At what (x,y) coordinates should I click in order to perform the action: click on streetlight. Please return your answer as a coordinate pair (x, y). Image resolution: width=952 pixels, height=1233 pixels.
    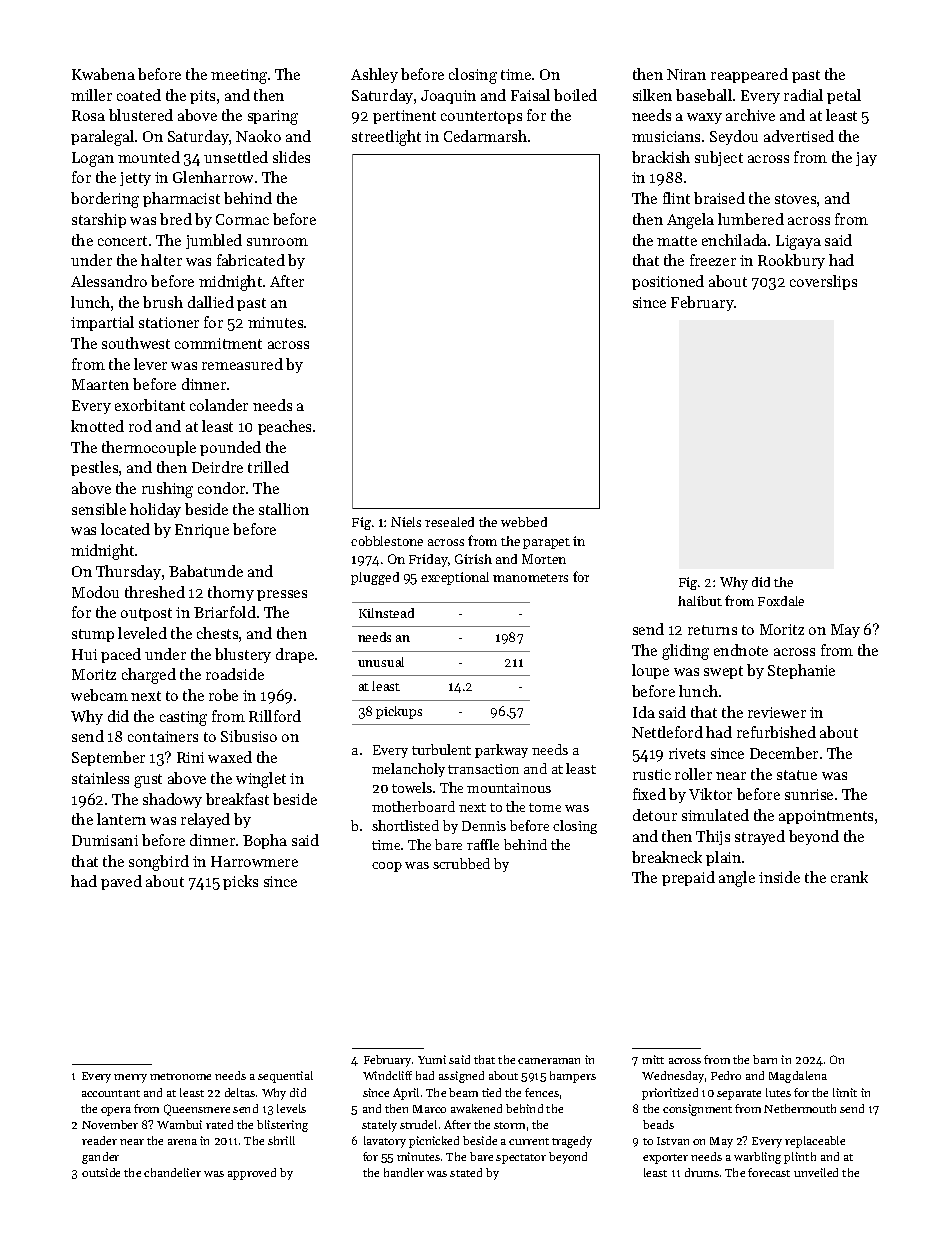
    Looking at the image, I should click on (386, 138).
